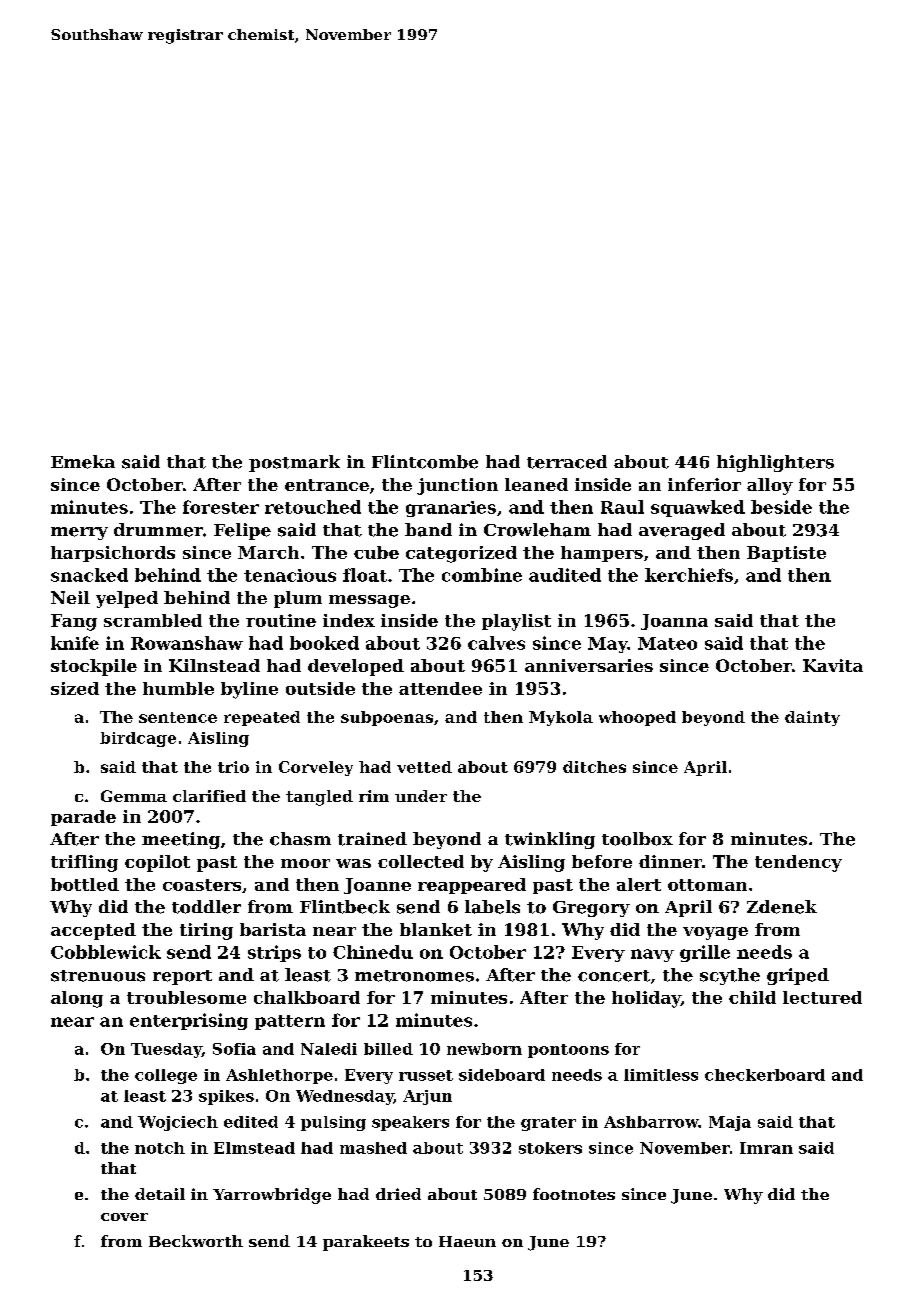 Image resolution: width=924 pixels, height=1314 pixels. What do you see at coordinates (319, 798) in the document?
I see `tangled` at bounding box center [319, 798].
